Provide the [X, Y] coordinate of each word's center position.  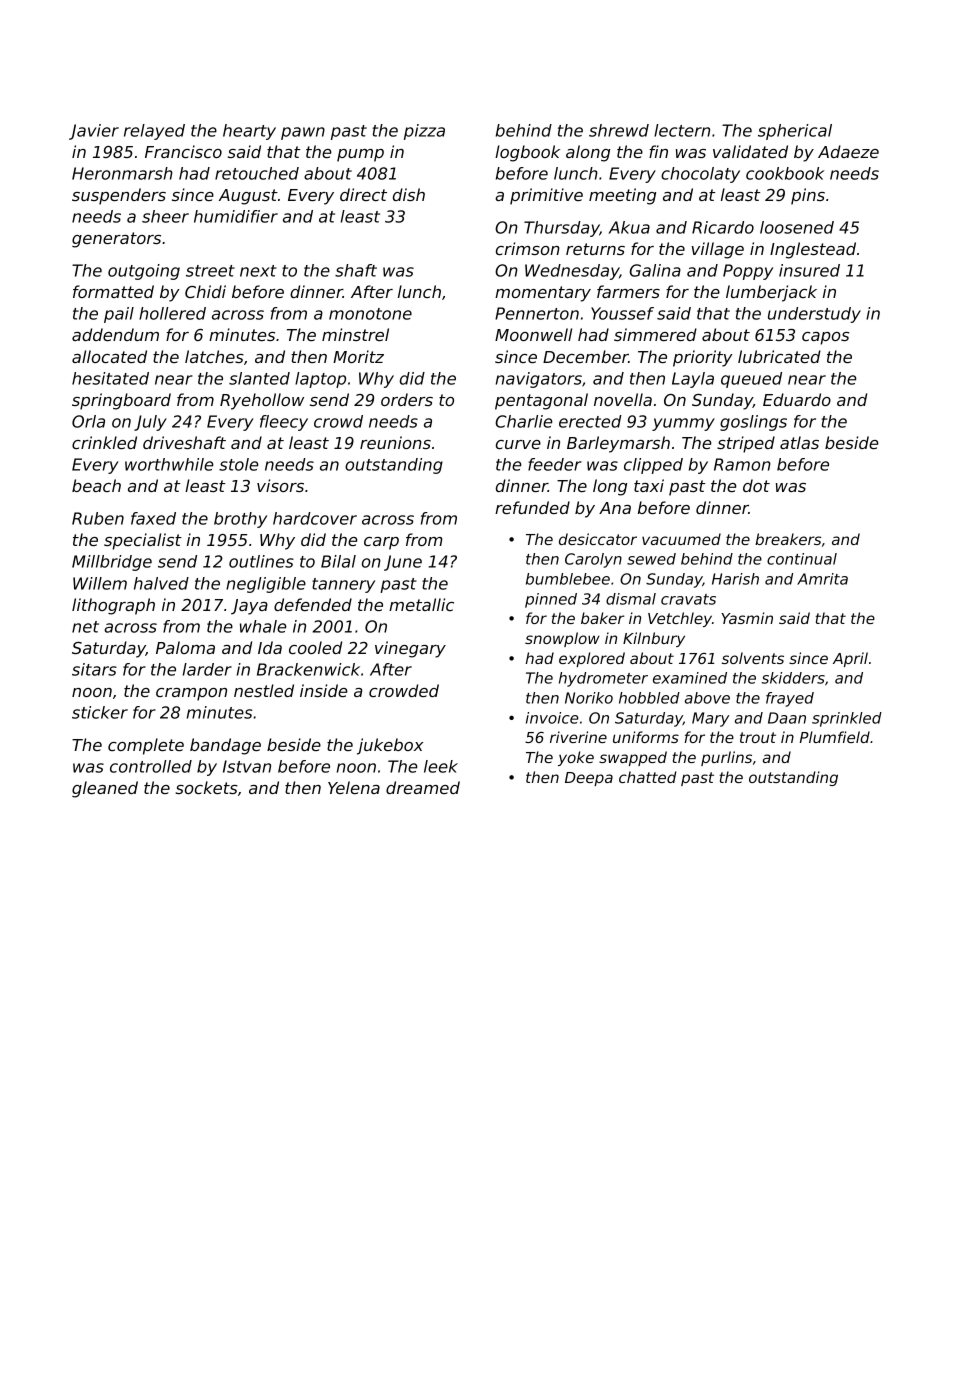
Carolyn [593, 560]
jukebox [390, 746]
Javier [94, 132]
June [403, 563]
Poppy [748, 272]
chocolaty [700, 175]
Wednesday [572, 272]
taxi [649, 485]
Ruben [98, 518]
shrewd [619, 130]
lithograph [113, 606]
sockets [206, 787]
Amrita [822, 579]
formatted [113, 291]
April [850, 659]
